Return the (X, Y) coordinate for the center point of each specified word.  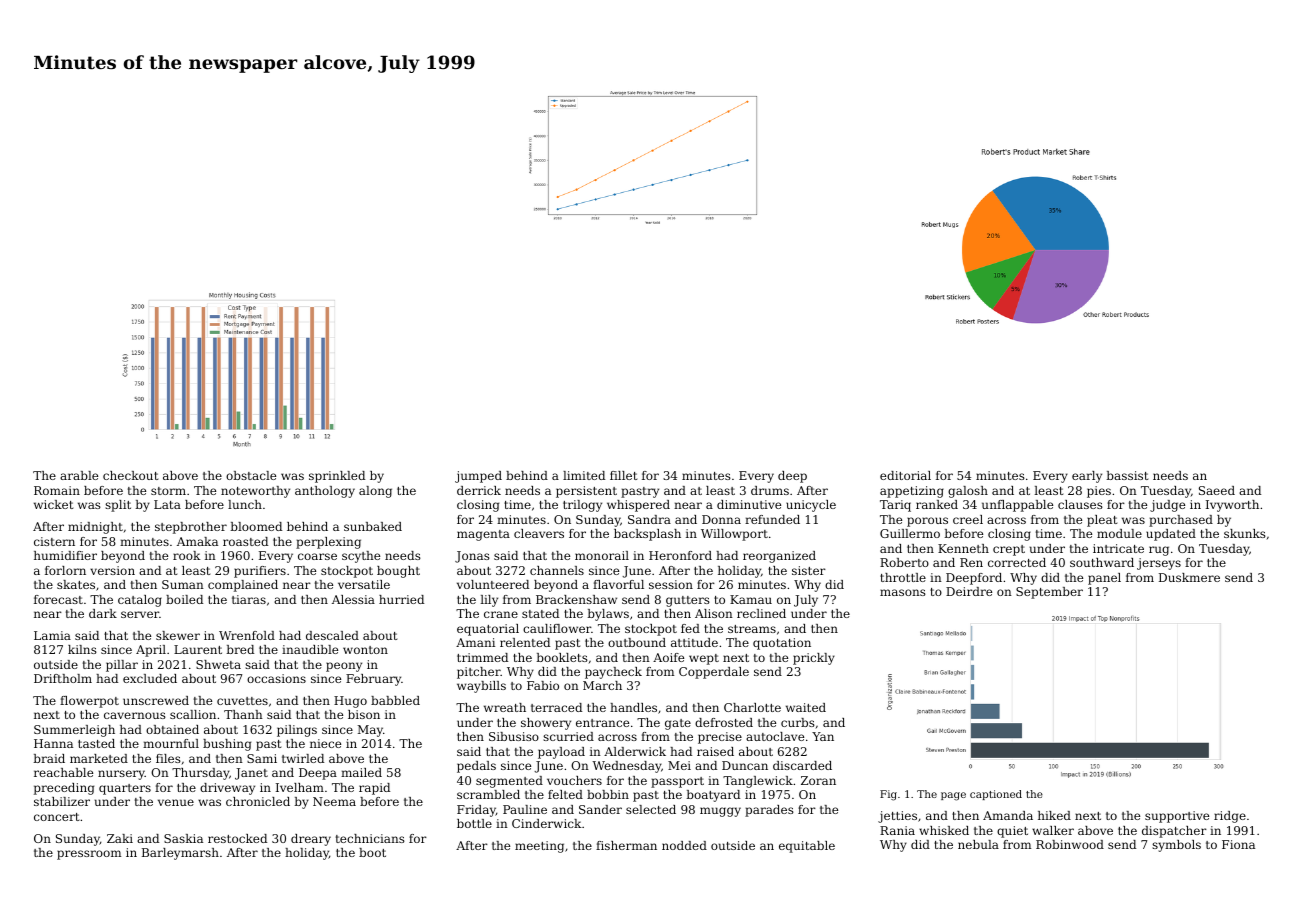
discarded (802, 765)
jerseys (1159, 564)
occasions (276, 678)
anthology (325, 492)
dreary (311, 840)
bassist (1127, 475)
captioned (996, 795)
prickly (814, 659)
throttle (903, 577)
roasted (245, 541)
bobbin (608, 794)
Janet (251, 774)
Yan (823, 736)
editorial (905, 475)
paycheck (613, 673)
